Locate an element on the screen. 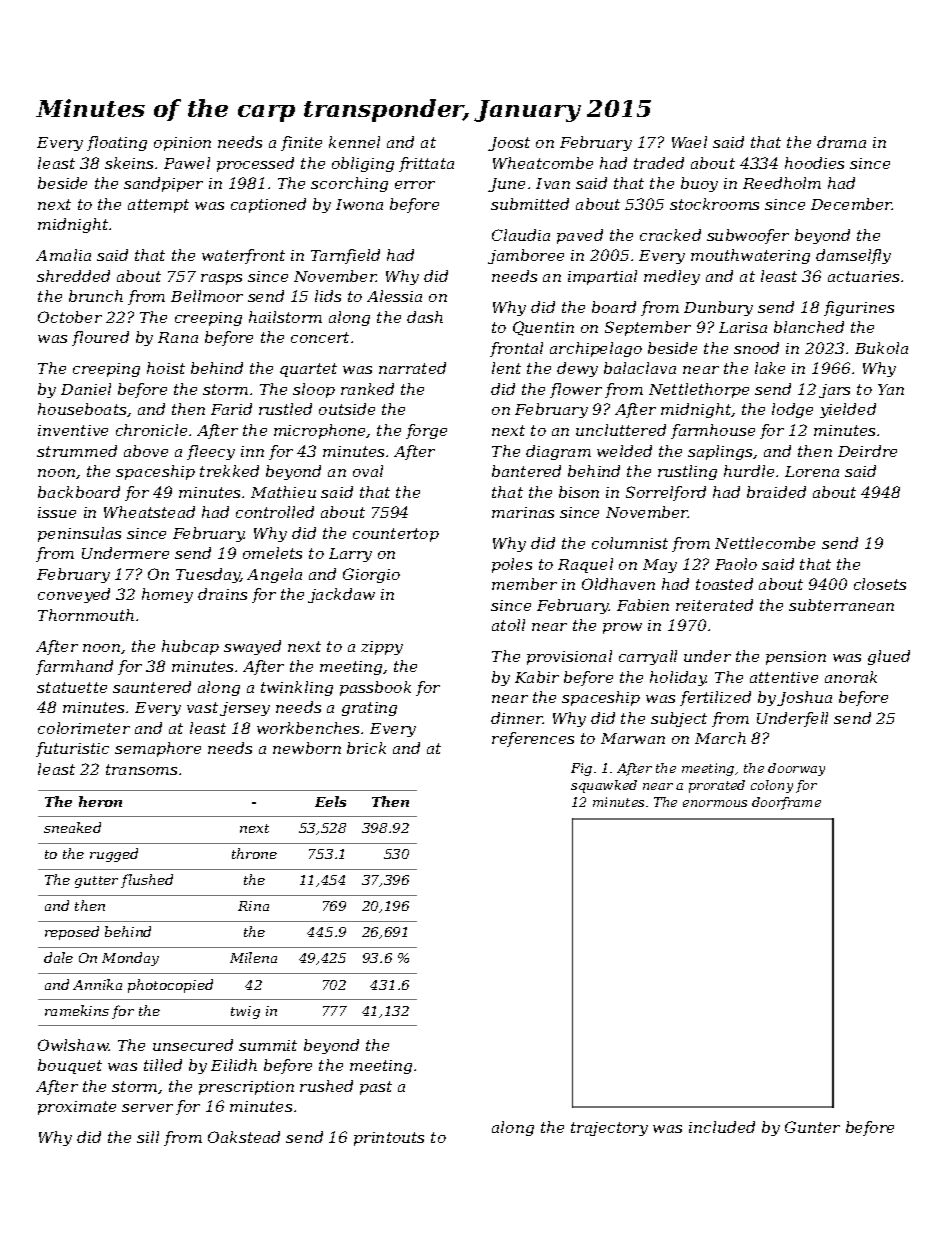 The image size is (952, 1233). trajectory is located at coordinates (609, 1129).
